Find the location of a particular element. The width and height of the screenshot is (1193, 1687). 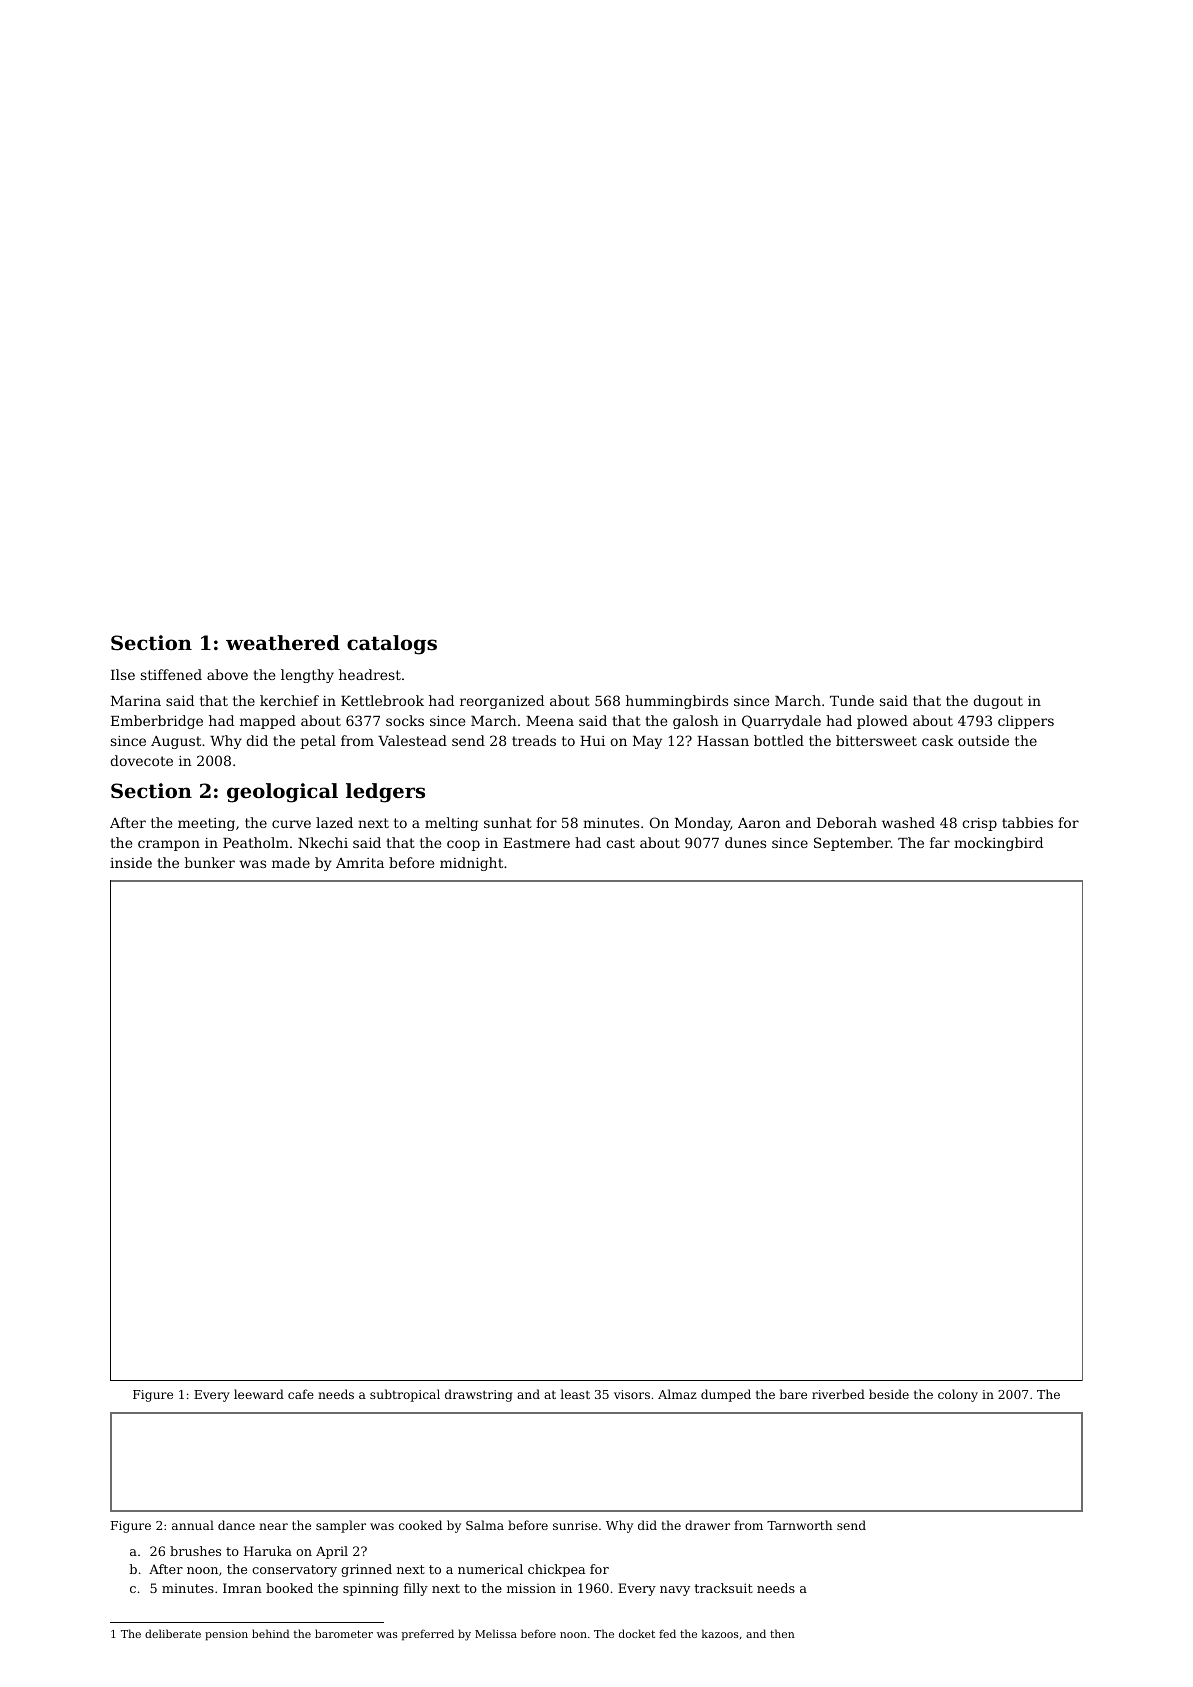

colony is located at coordinates (958, 1395).
